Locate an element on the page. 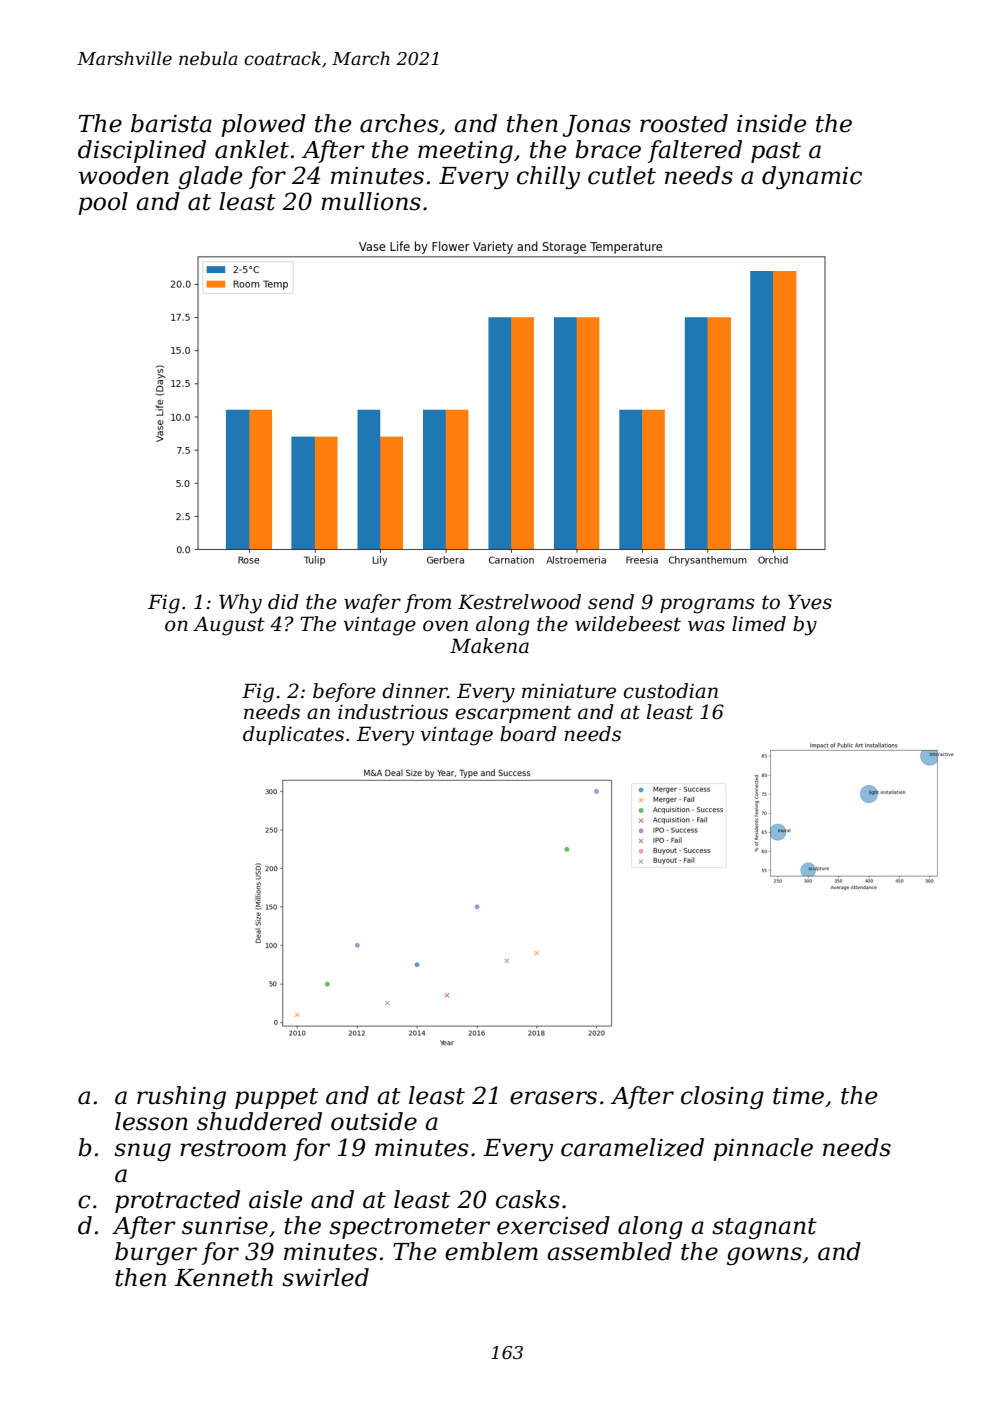 The width and height of the page is (981, 1421). custodian is located at coordinates (670, 691).
